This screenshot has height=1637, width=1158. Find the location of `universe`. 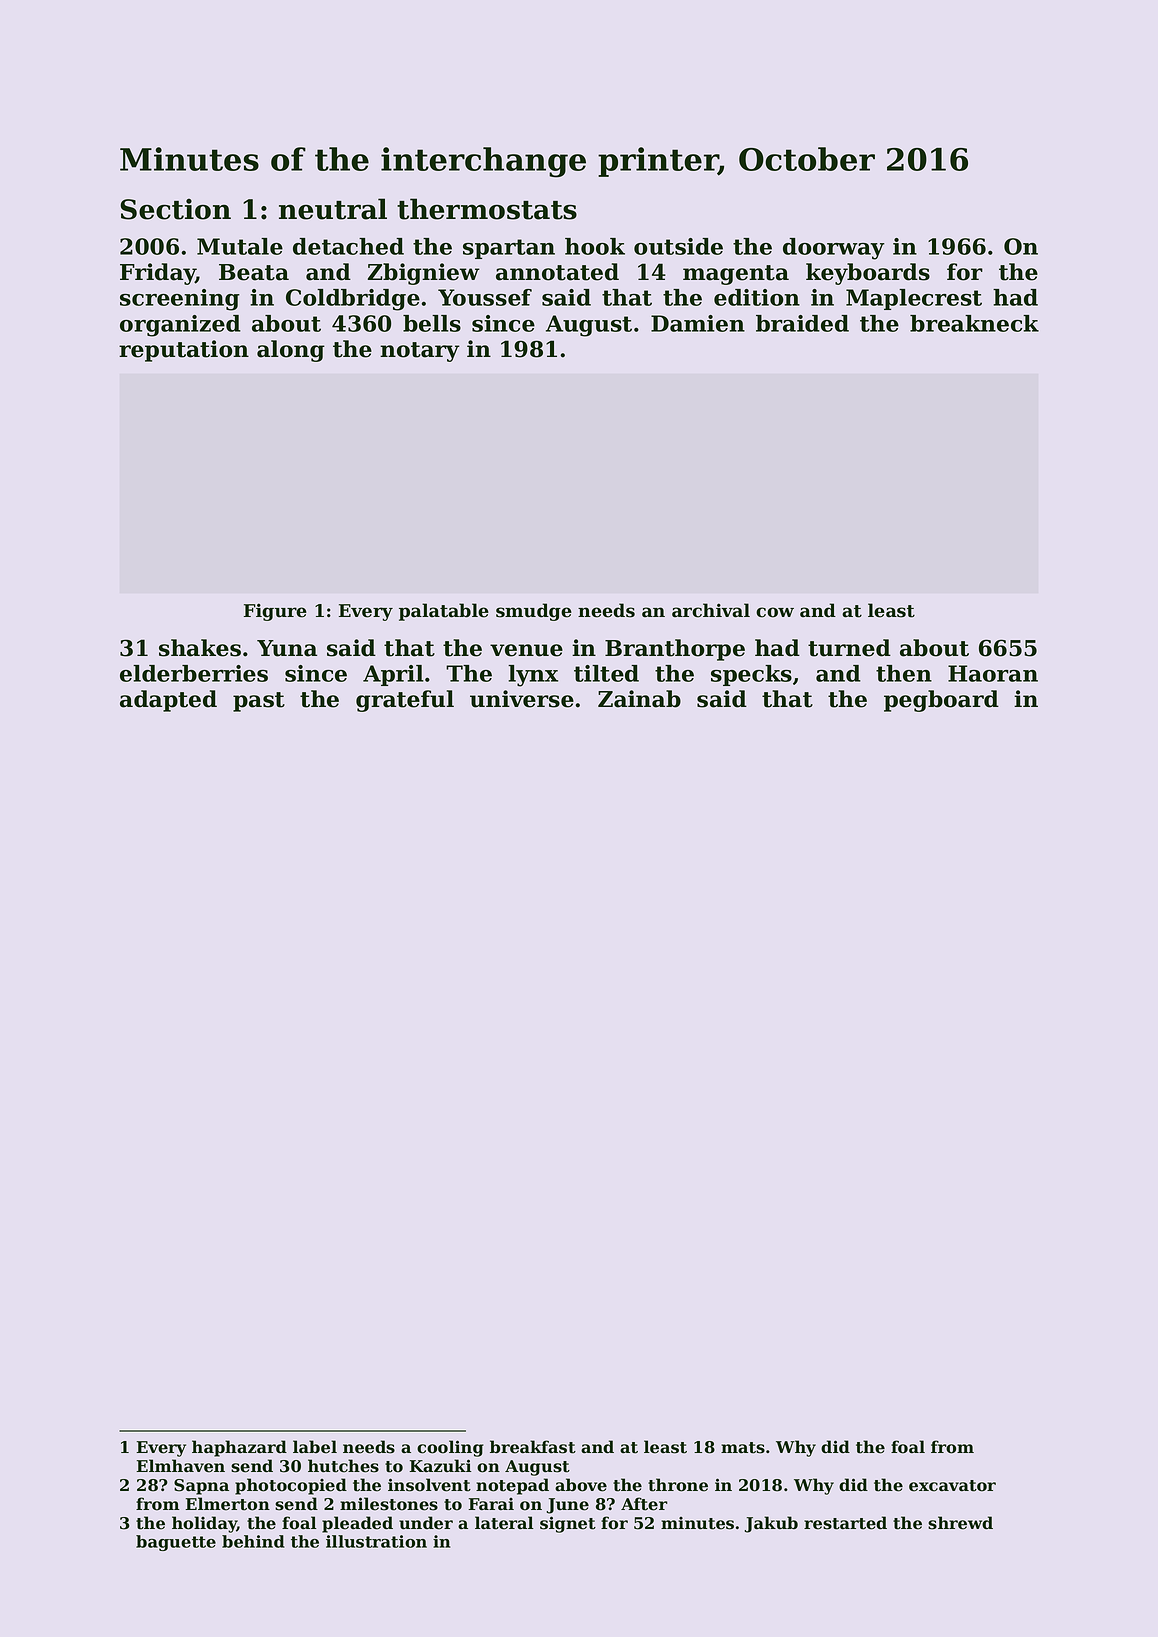

universe is located at coordinates (522, 699).
